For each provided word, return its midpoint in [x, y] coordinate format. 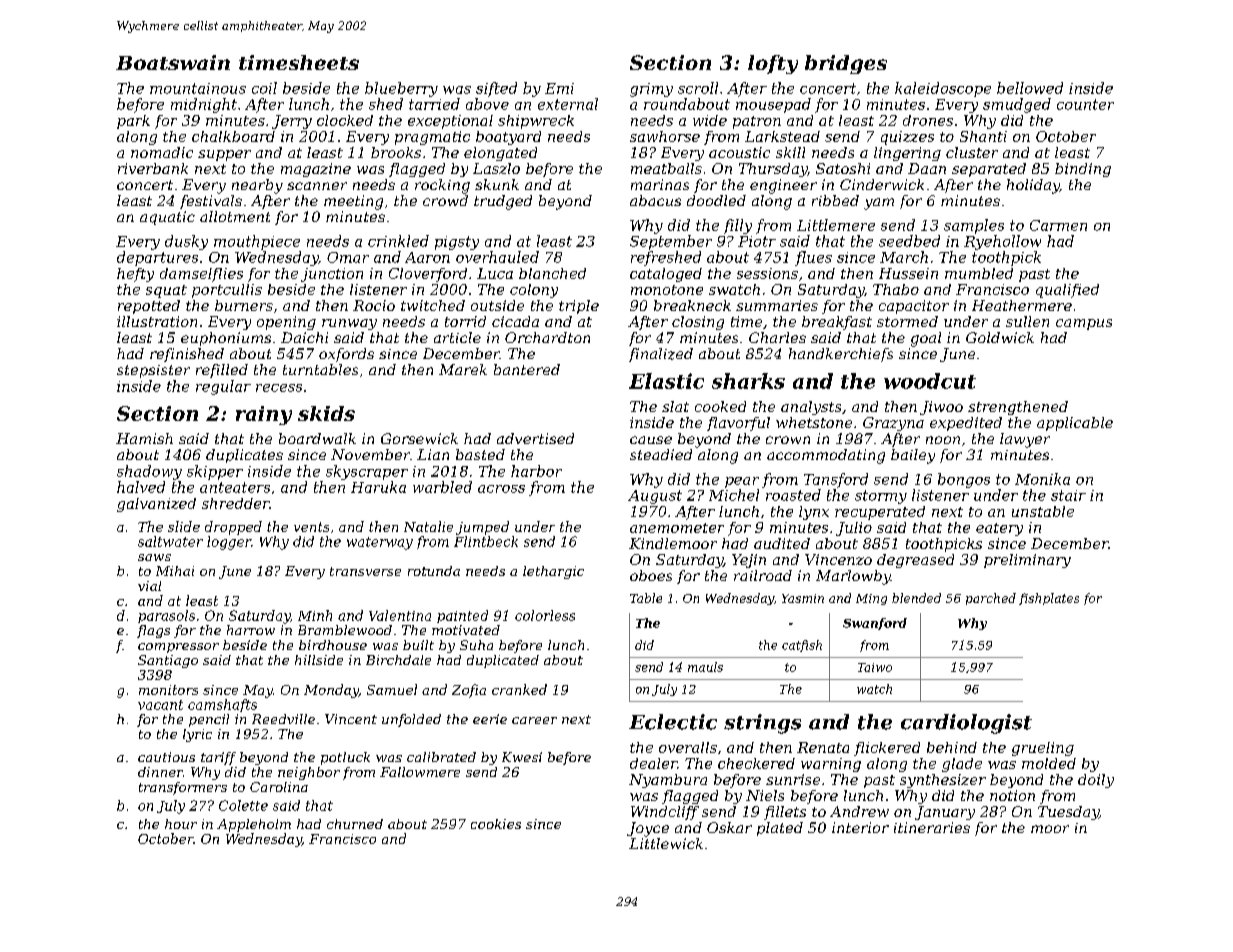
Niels [765, 795]
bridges [846, 64]
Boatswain [173, 62]
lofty [773, 64]
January [945, 813]
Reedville [283, 719]
